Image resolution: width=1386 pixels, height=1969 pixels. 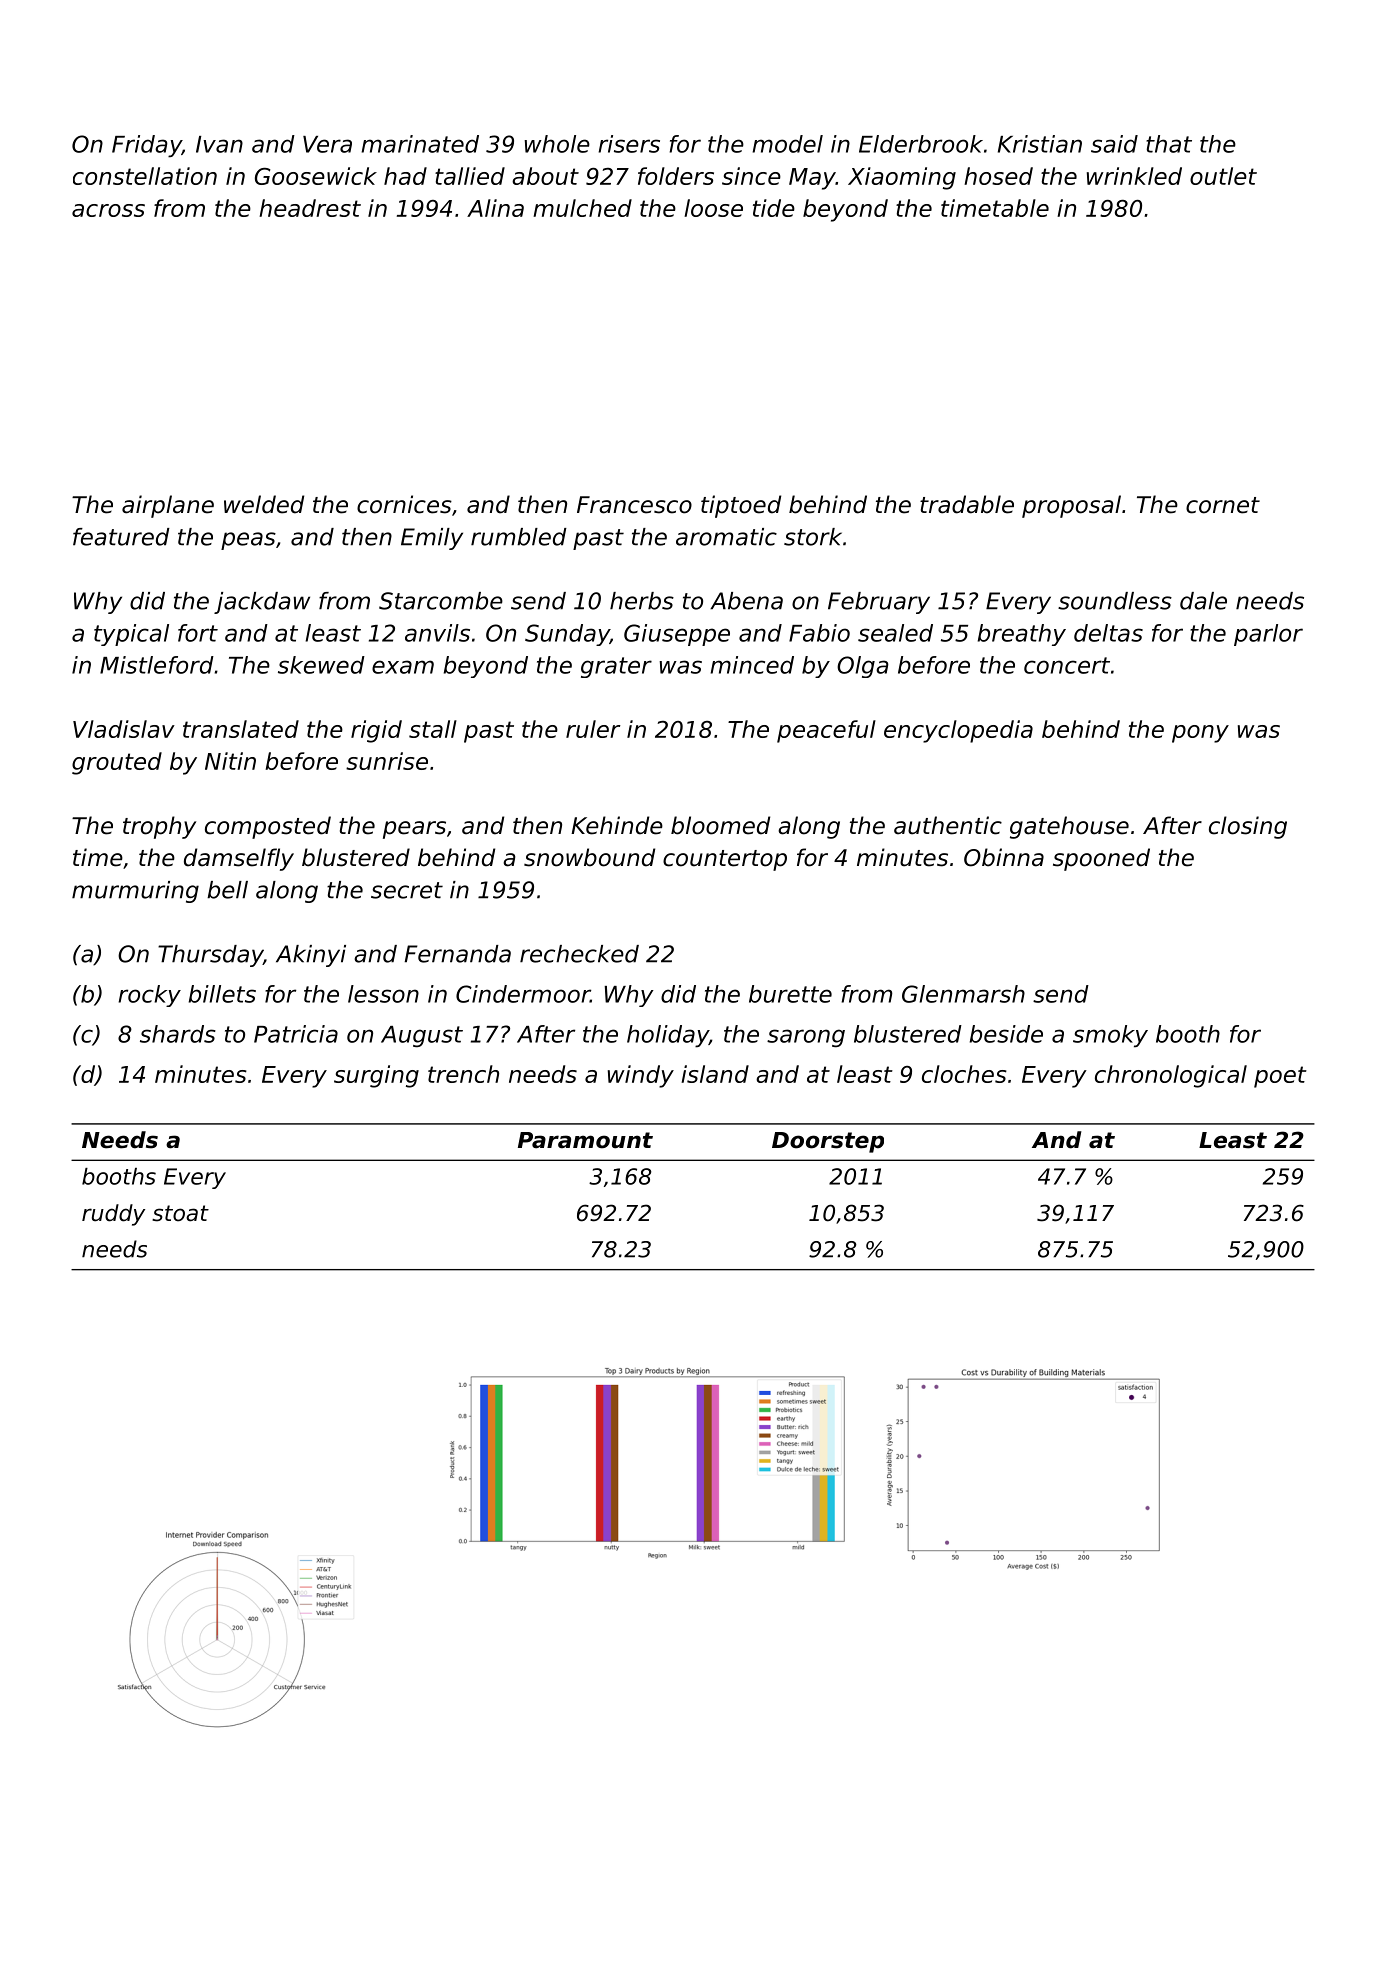 What do you see at coordinates (437, 633) in the page?
I see `anvils` at bounding box center [437, 633].
